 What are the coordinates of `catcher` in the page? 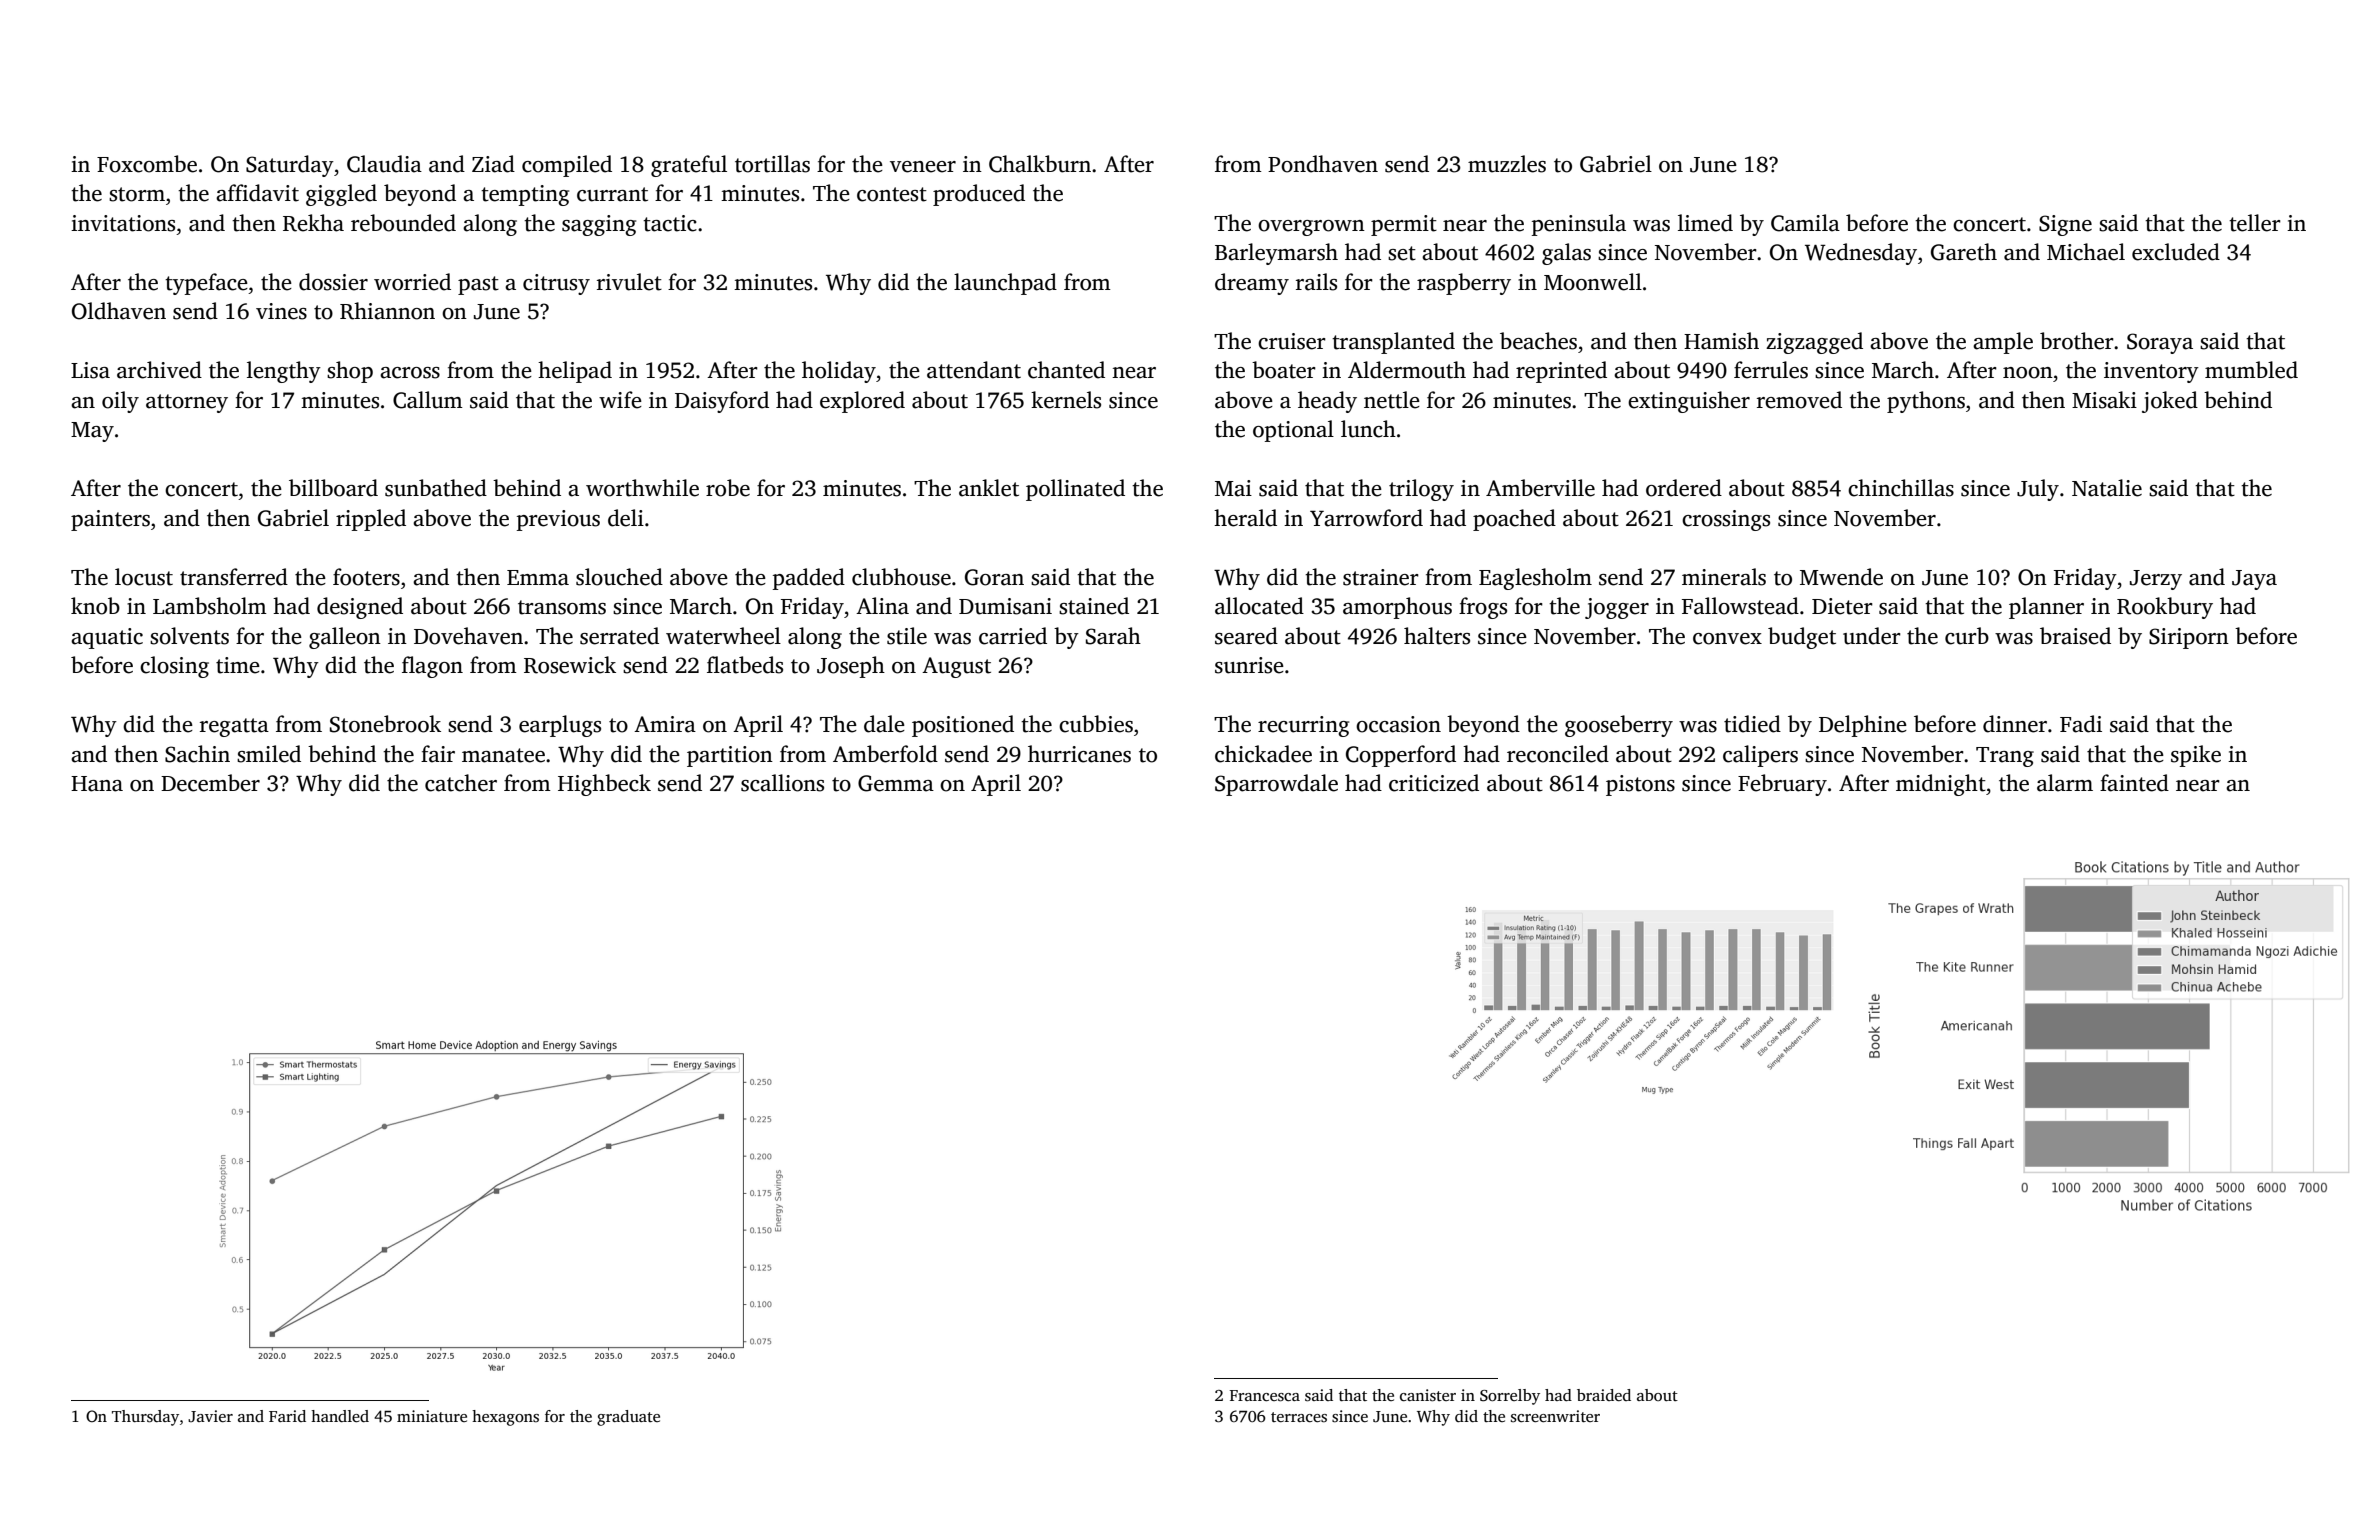 It's located at (461, 783).
